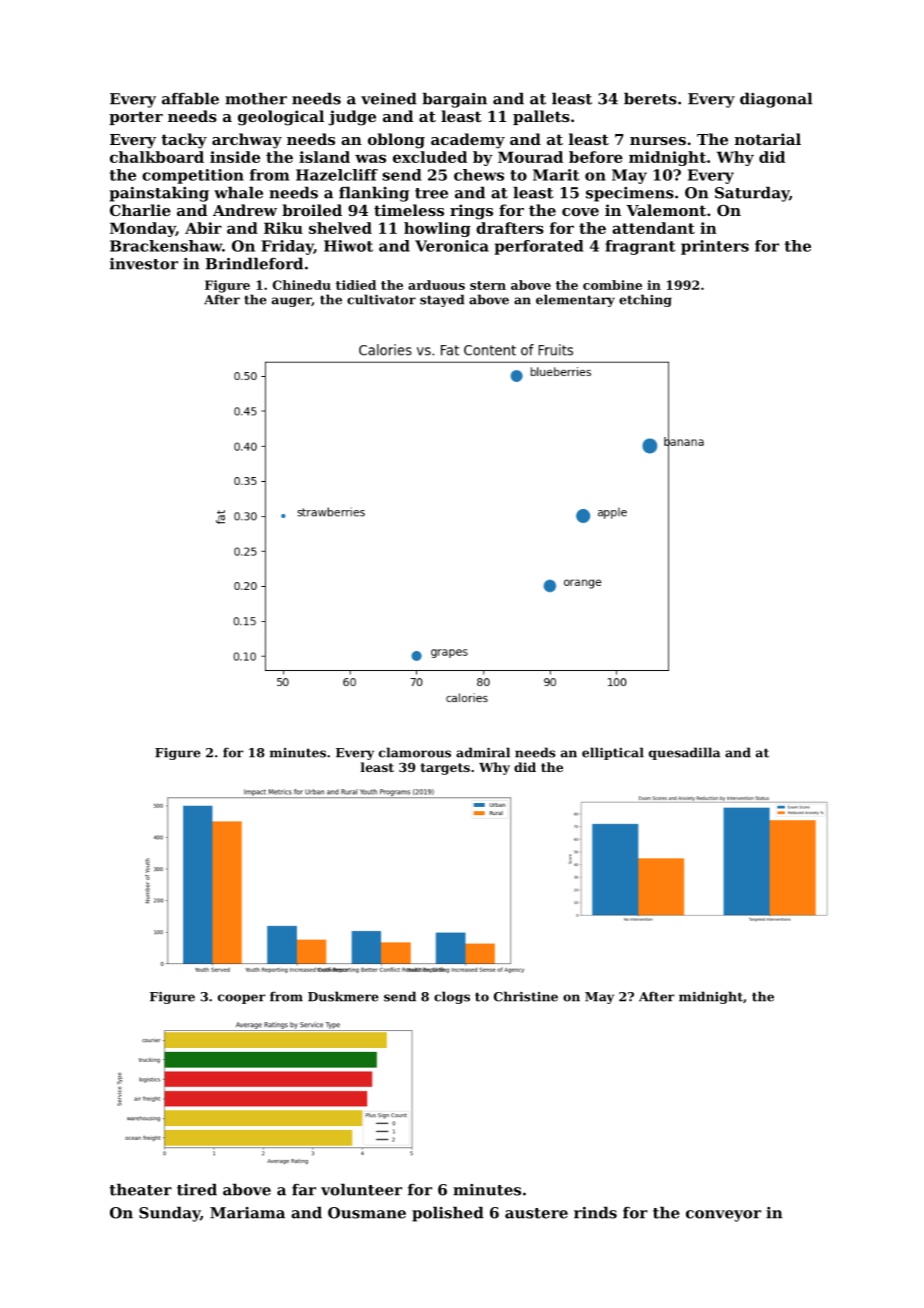 This screenshot has height=1308, width=924. Describe the element at coordinates (445, 769) in the screenshot. I see `targets` at that location.
